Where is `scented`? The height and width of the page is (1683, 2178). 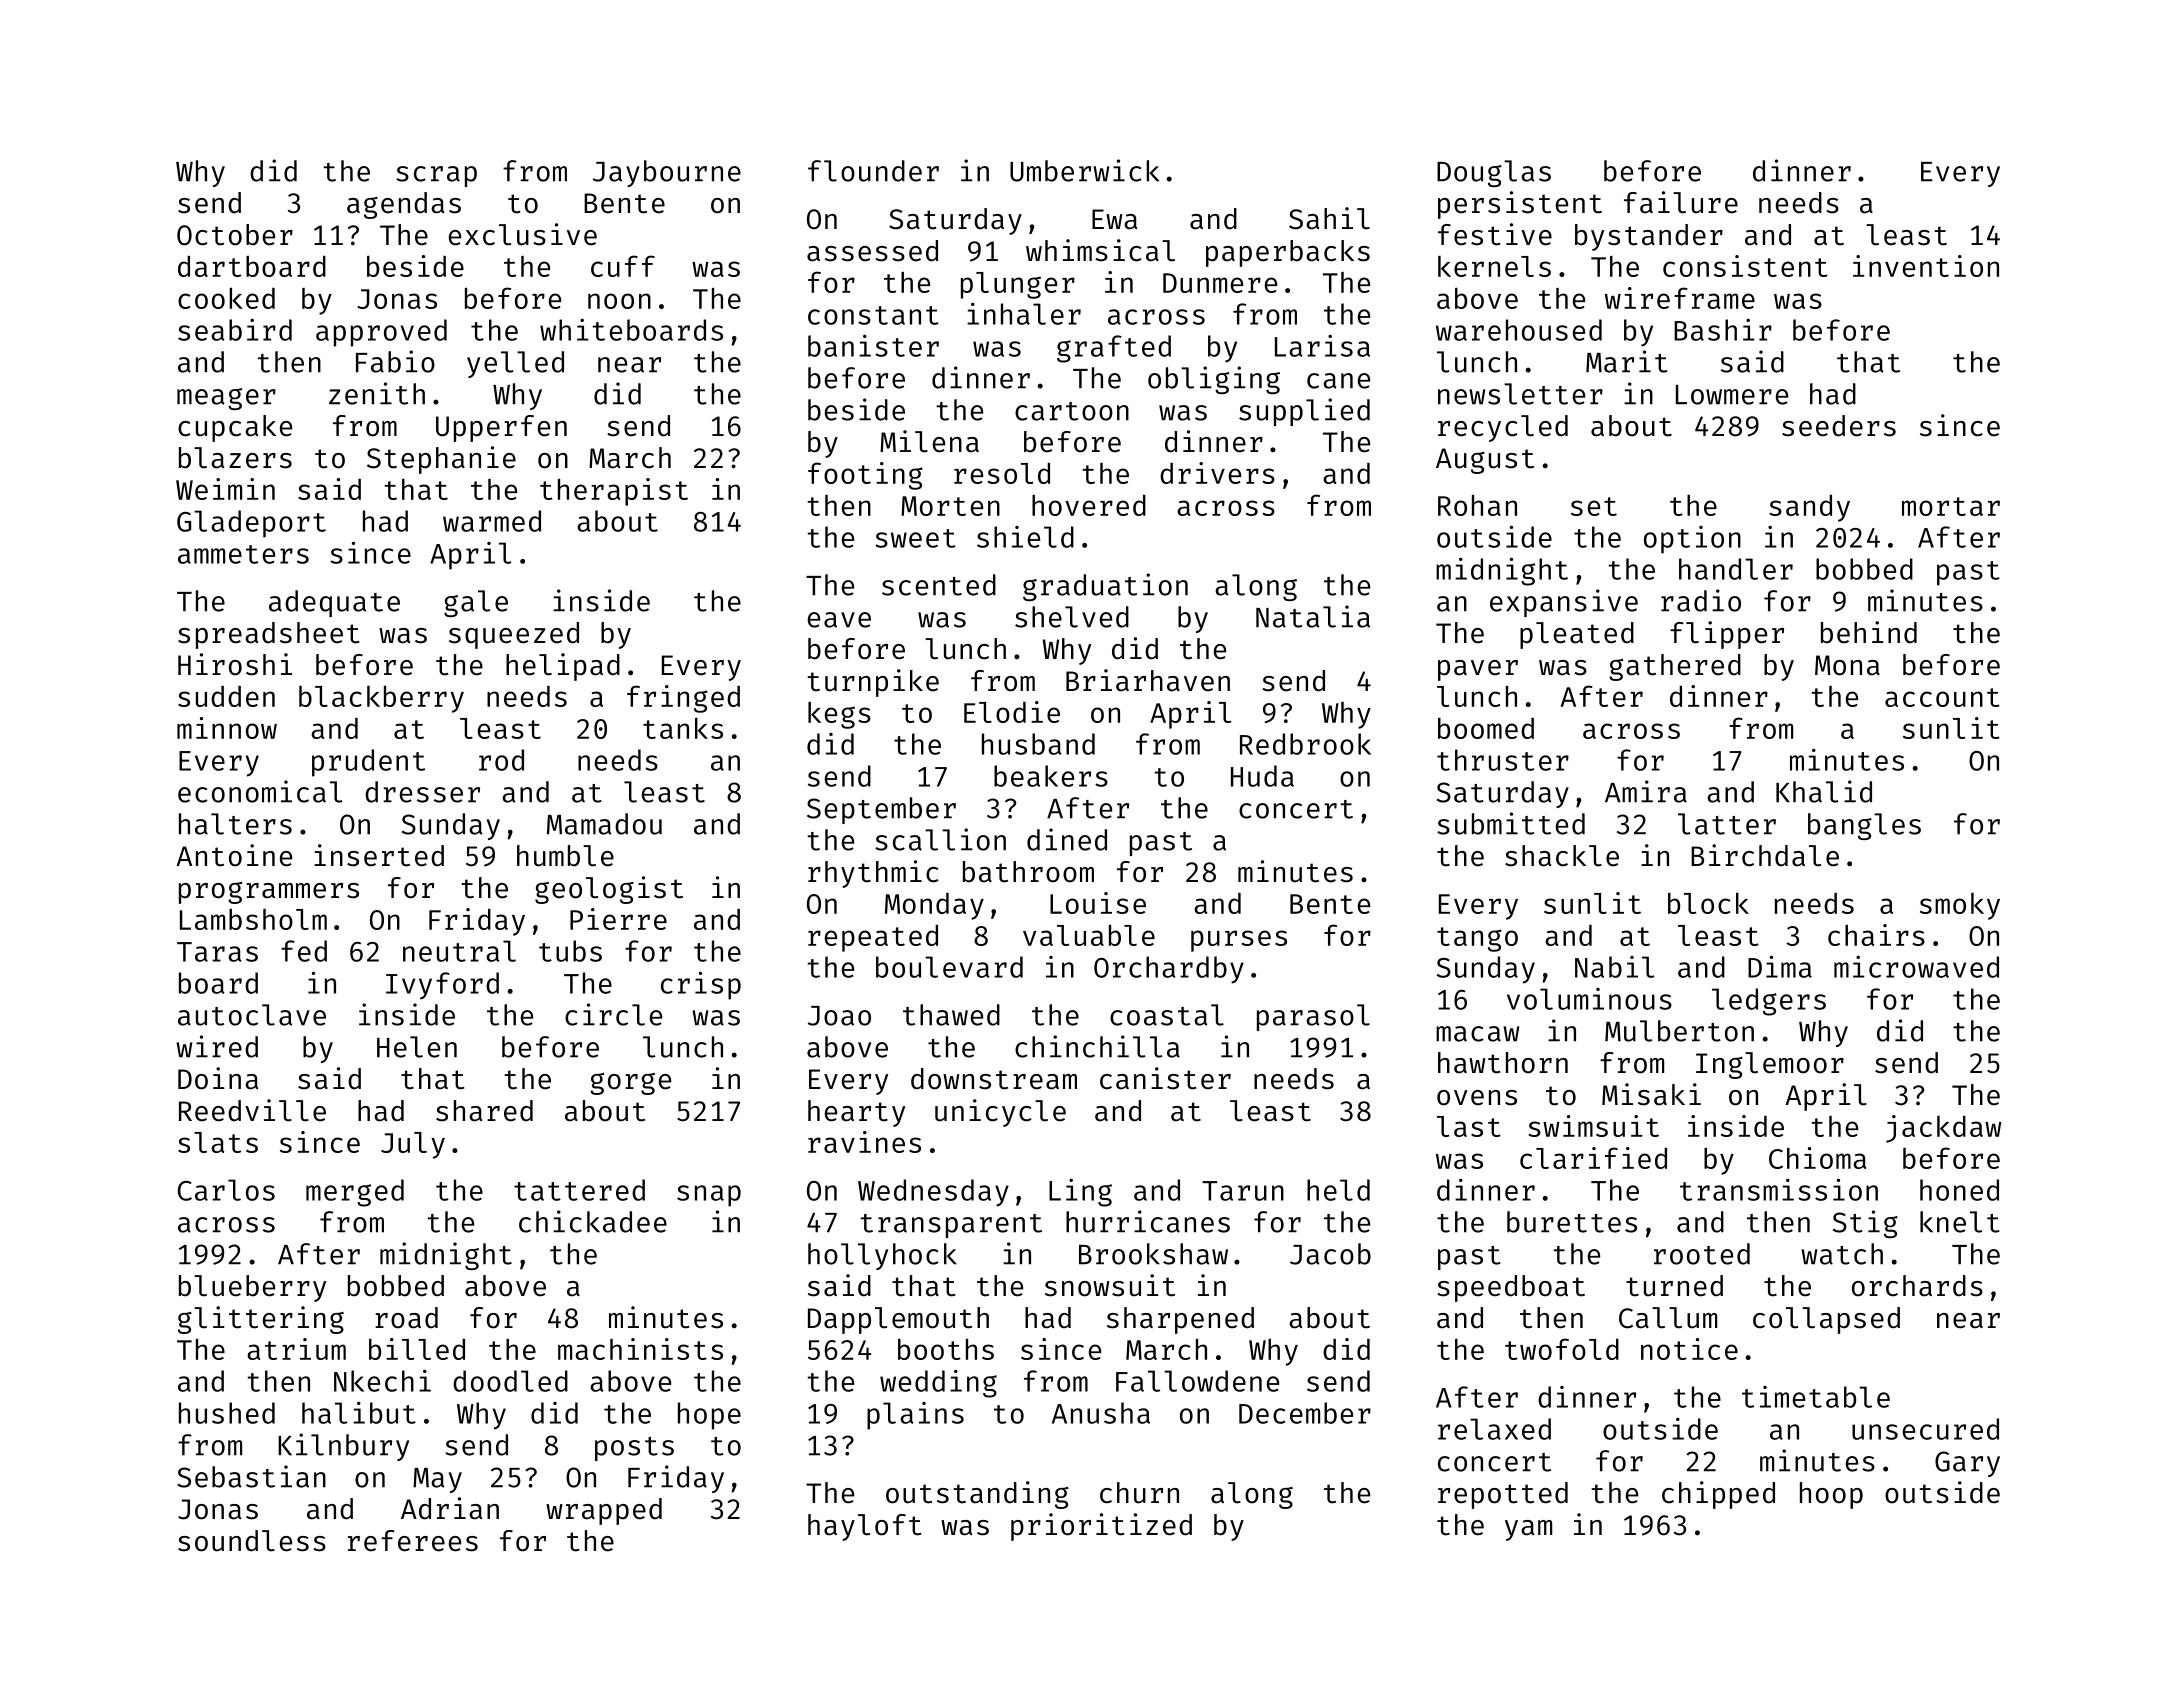
scented is located at coordinates (939, 585).
